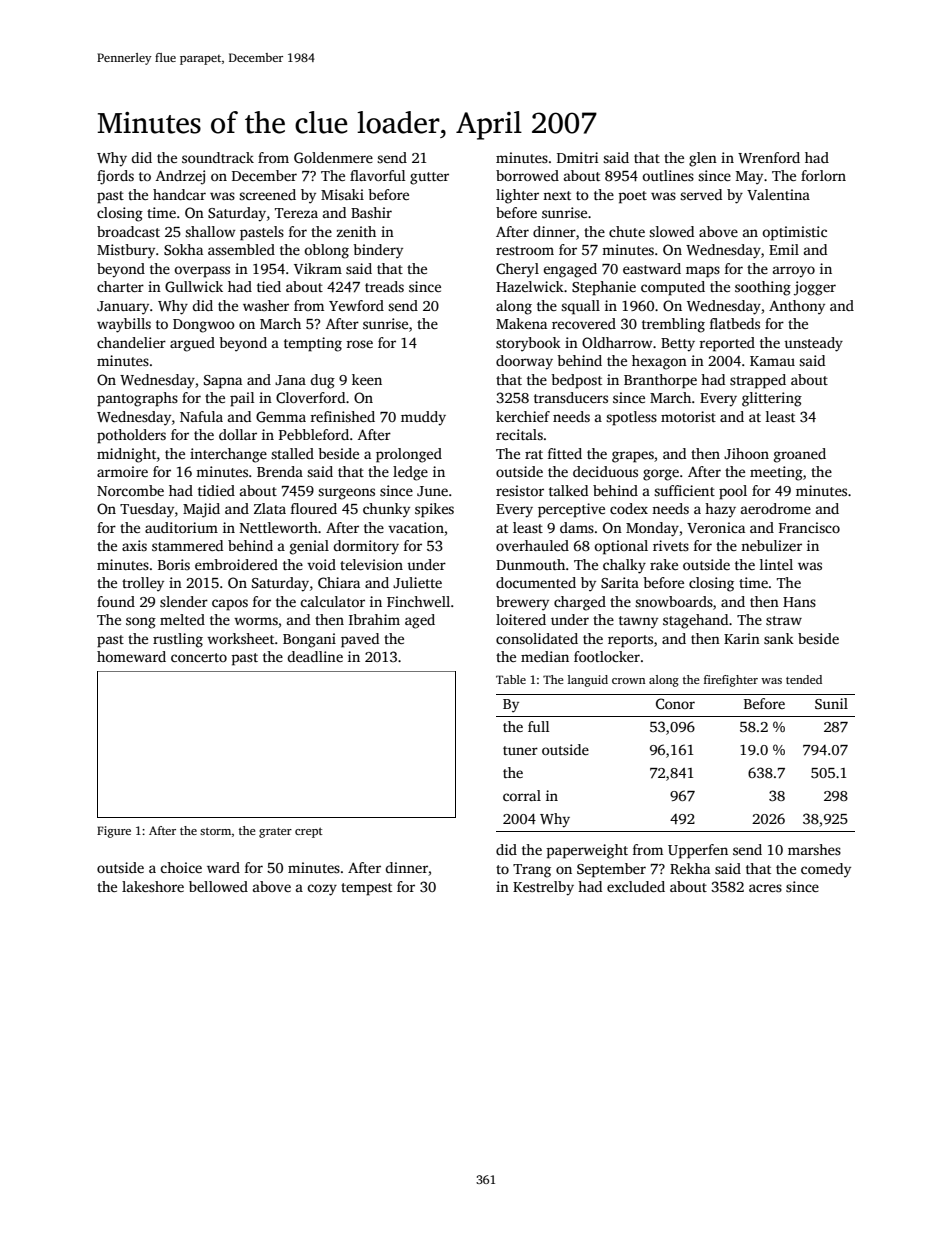 This image has width=952, height=1233. I want to click on concerto, so click(199, 657).
